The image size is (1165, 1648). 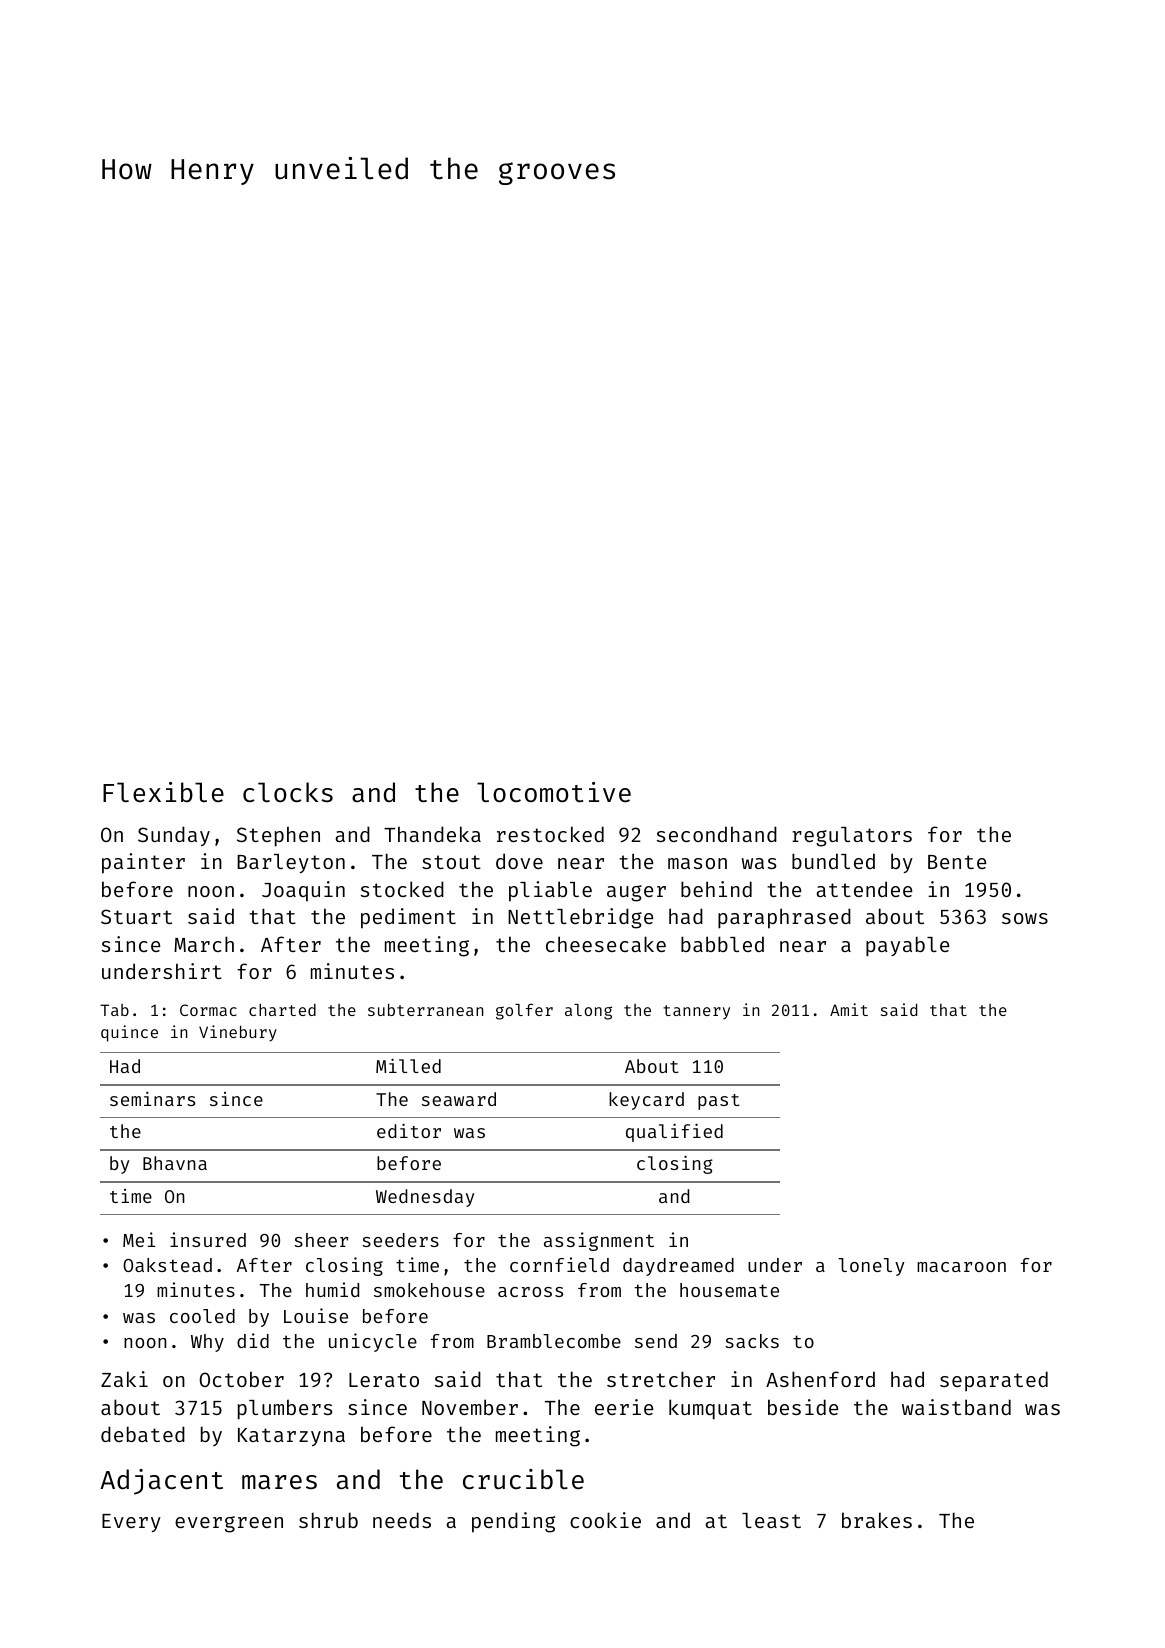 I want to click on locomotive, so click(x=554, y=792).
